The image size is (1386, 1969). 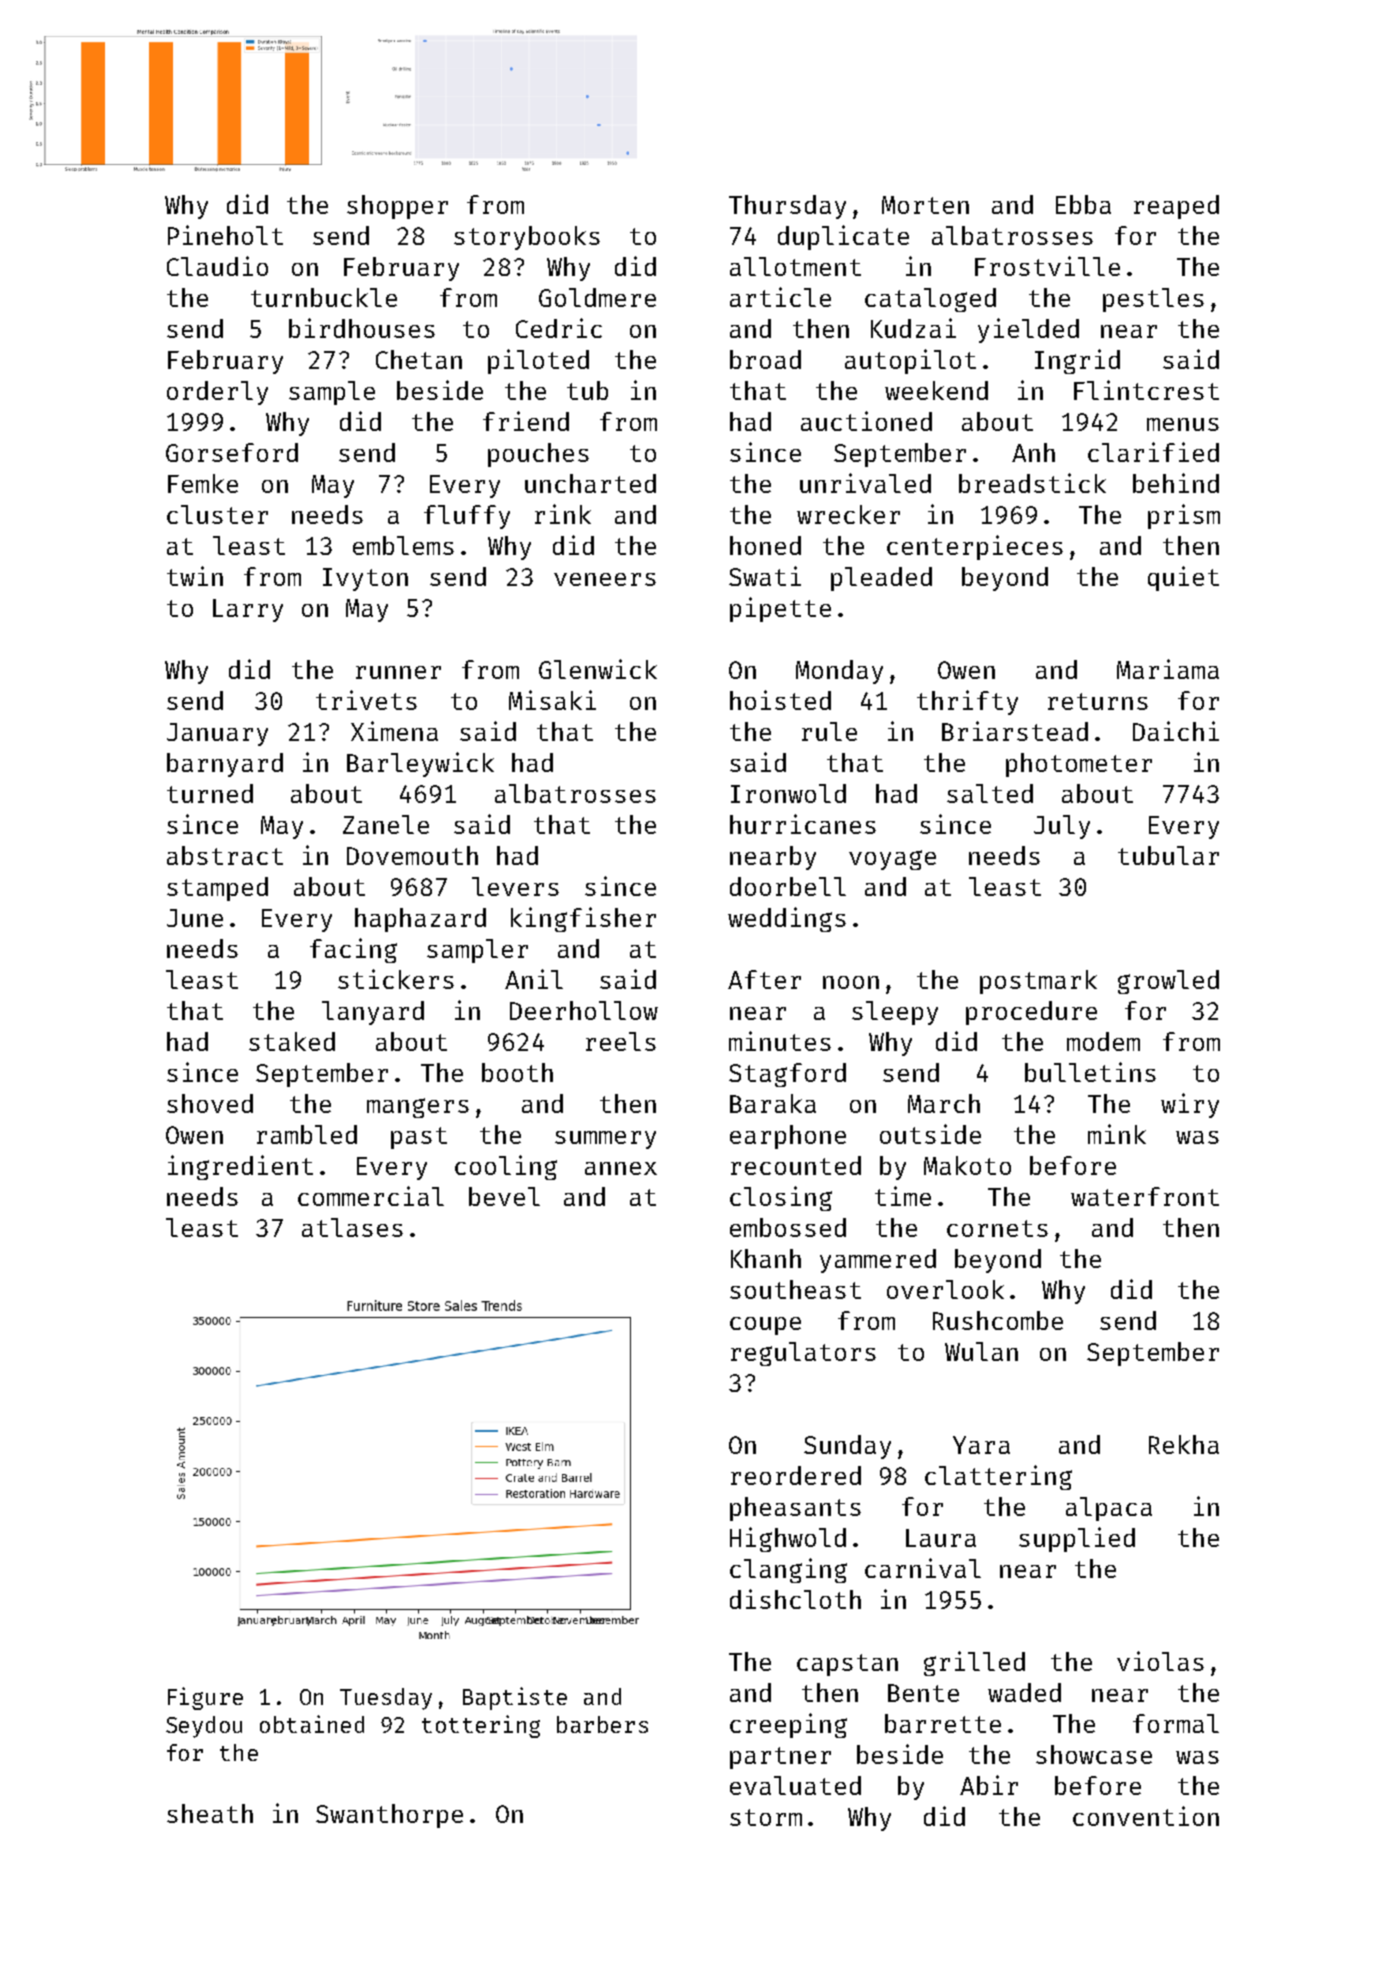 What do you see at coordinates (397, 207) in the document?
I see `shopper` at bounding box center [397, 207].
